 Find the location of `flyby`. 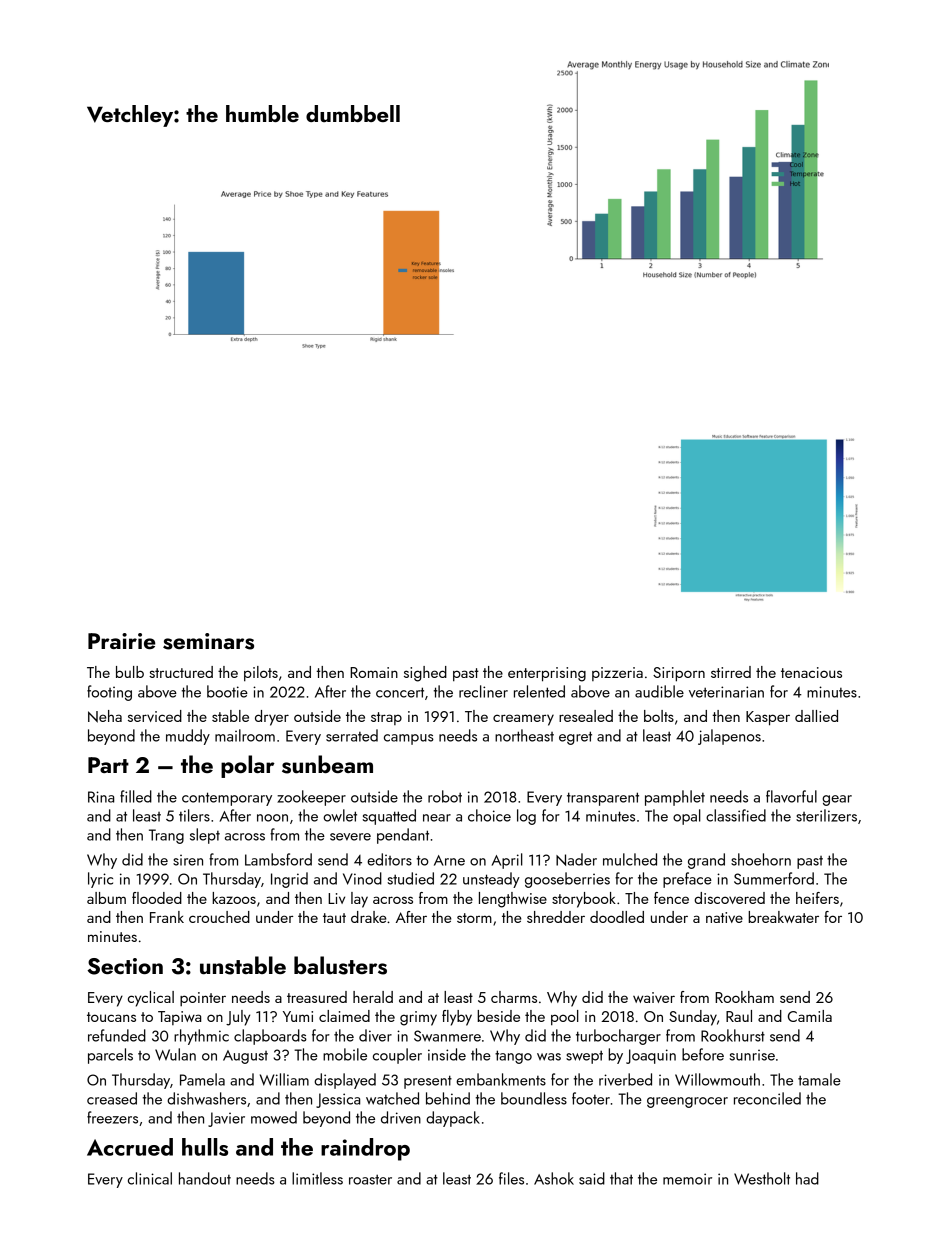

flyby is located at coordinates (457, 1018).
